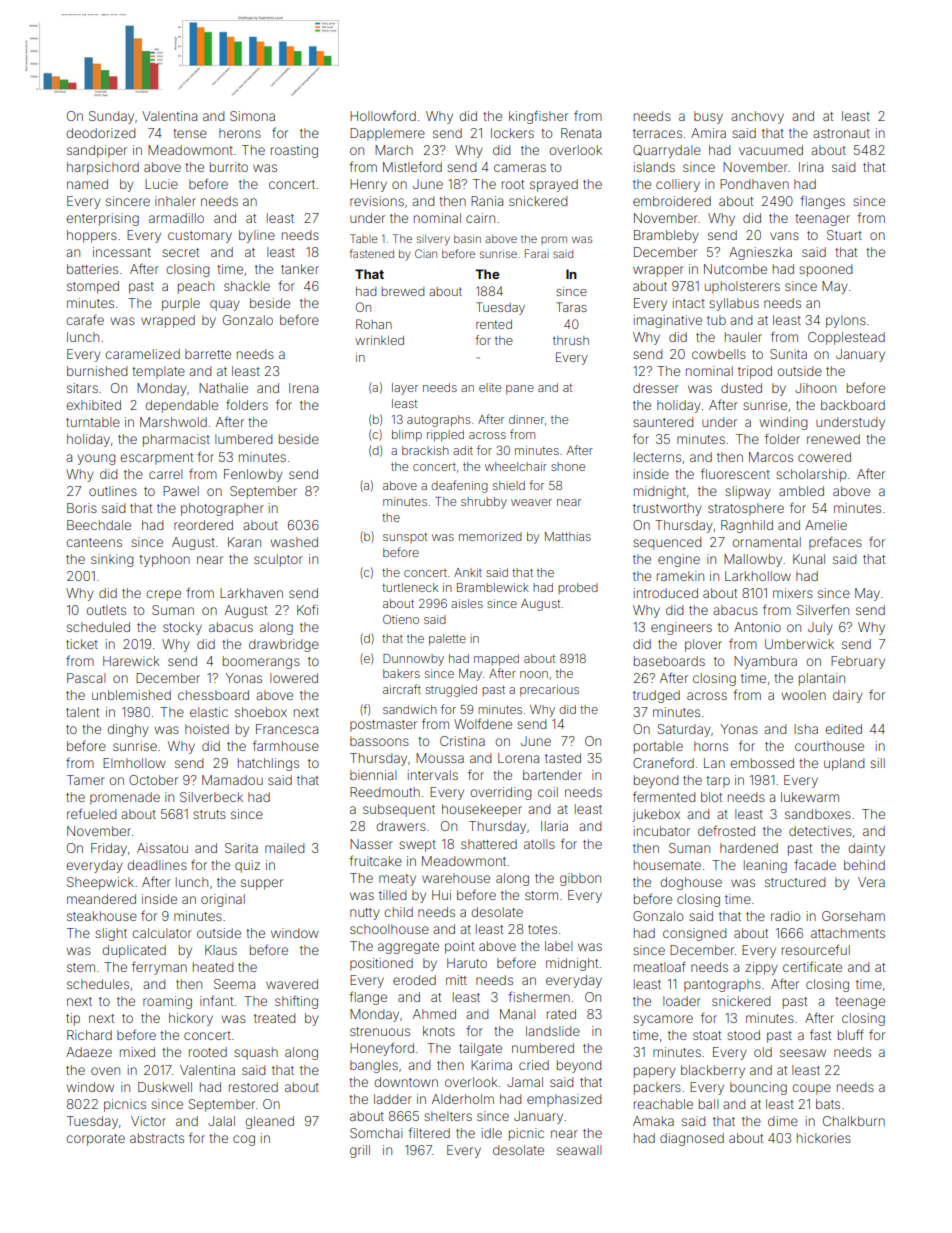 Image resolution: width=952 pixels, height=1233 pixels. What do you see at coordinates (221, 1121) in the image?
I see `Jalal` at bounding box center [221, 1121].
